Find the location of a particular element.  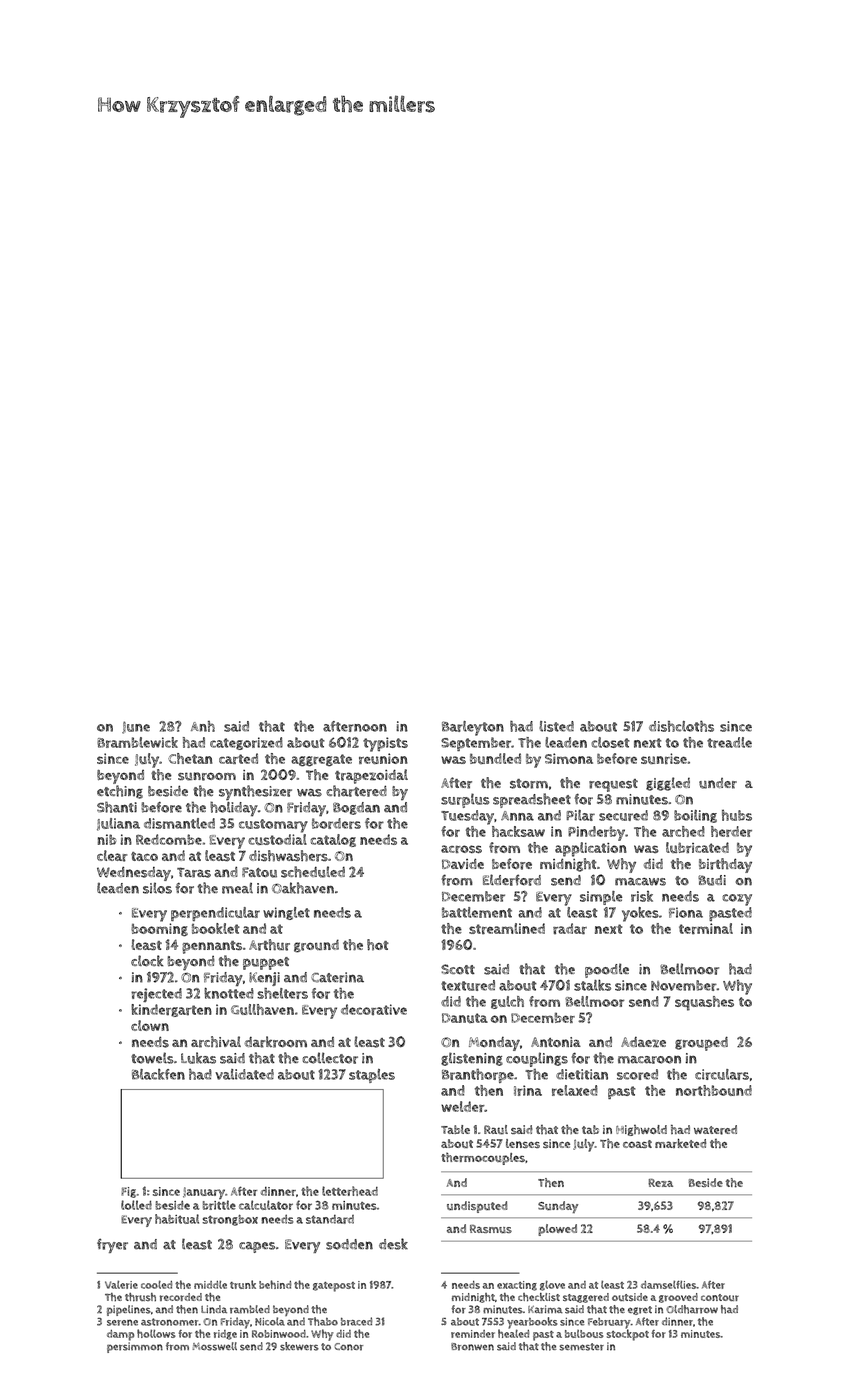

clown is located at coordinates (150, 1025).
